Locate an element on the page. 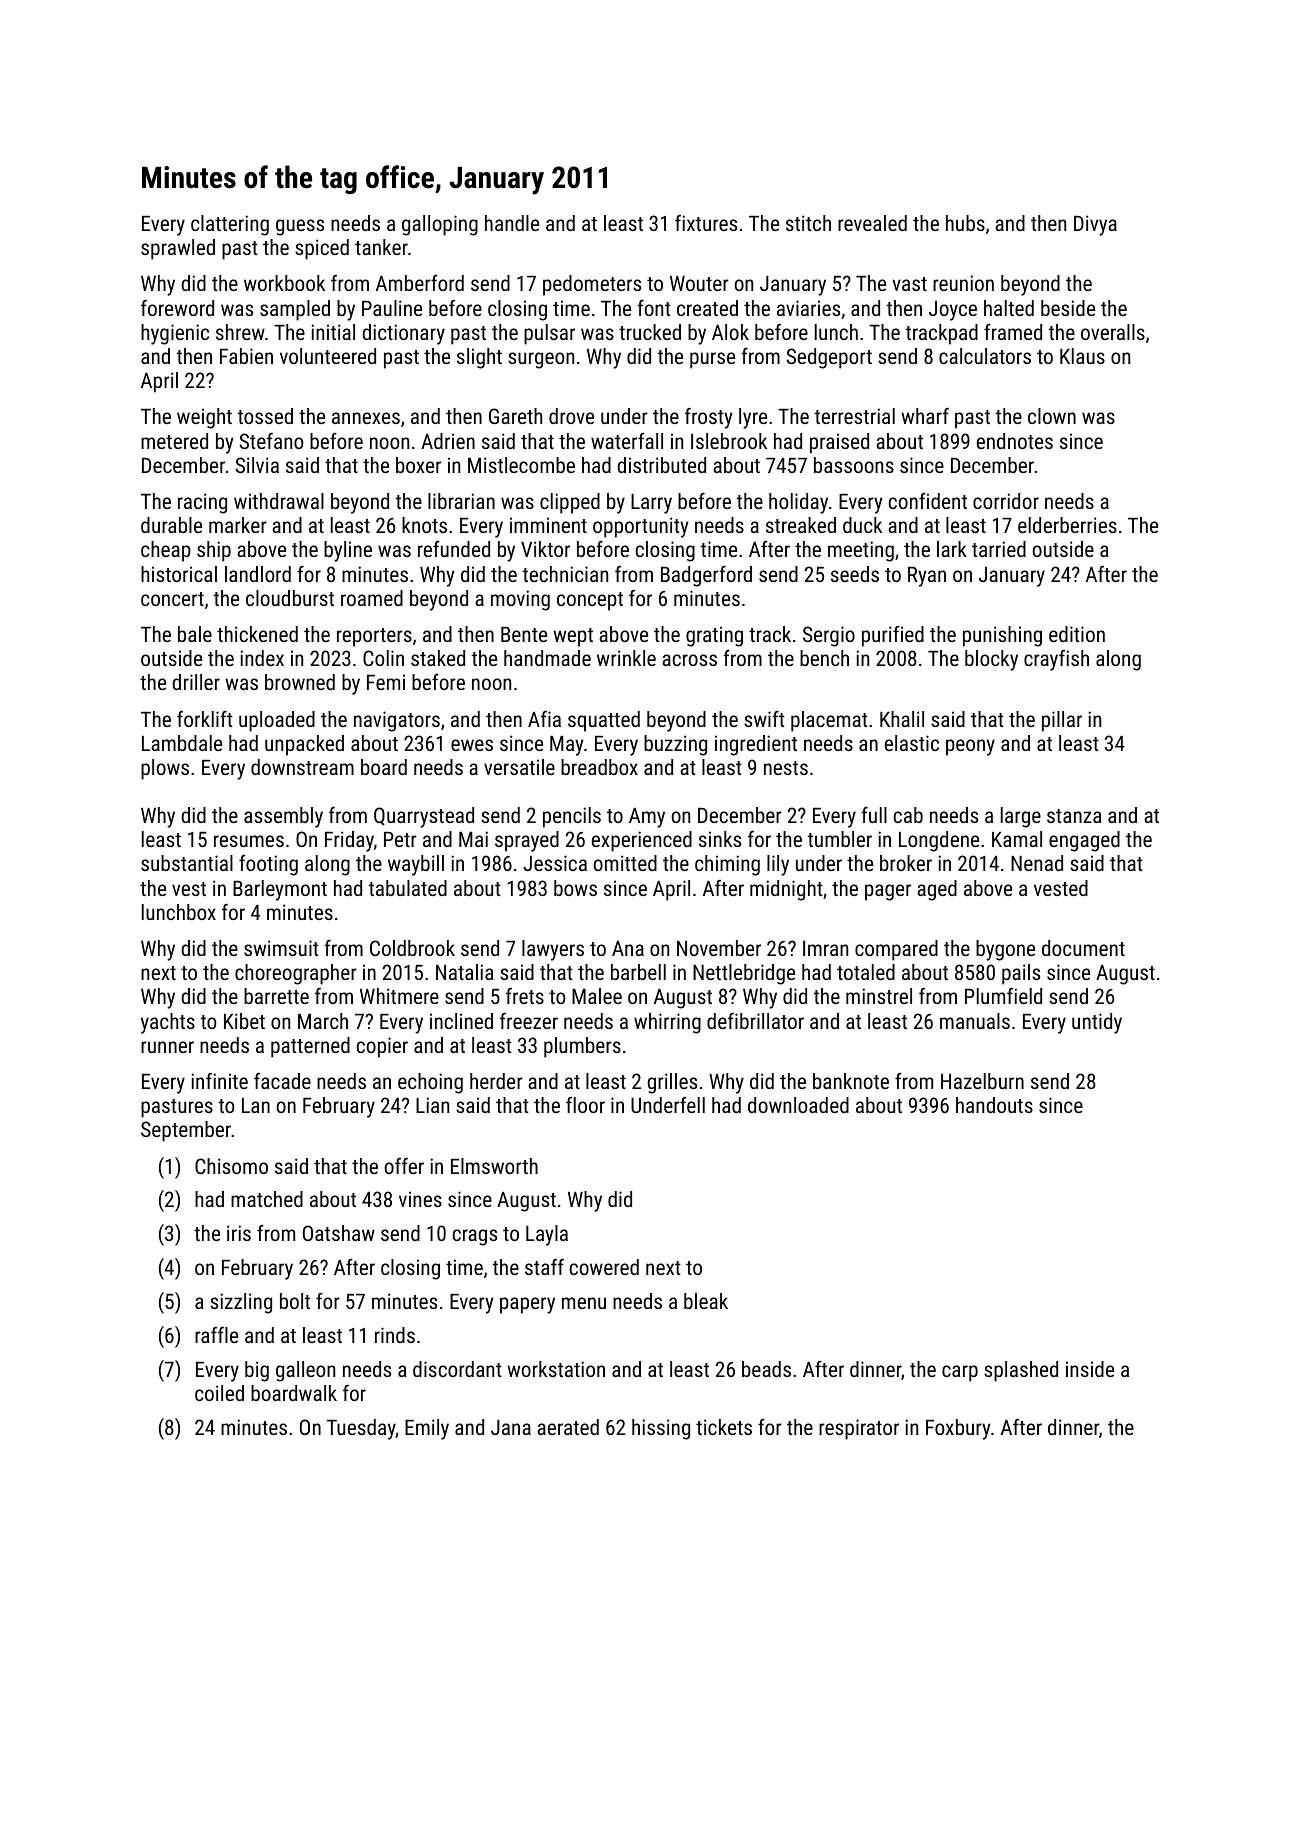 Image resolution: width=1306 pixels, height=1847 pixels. stitch is located at coordinates (808, 223).
